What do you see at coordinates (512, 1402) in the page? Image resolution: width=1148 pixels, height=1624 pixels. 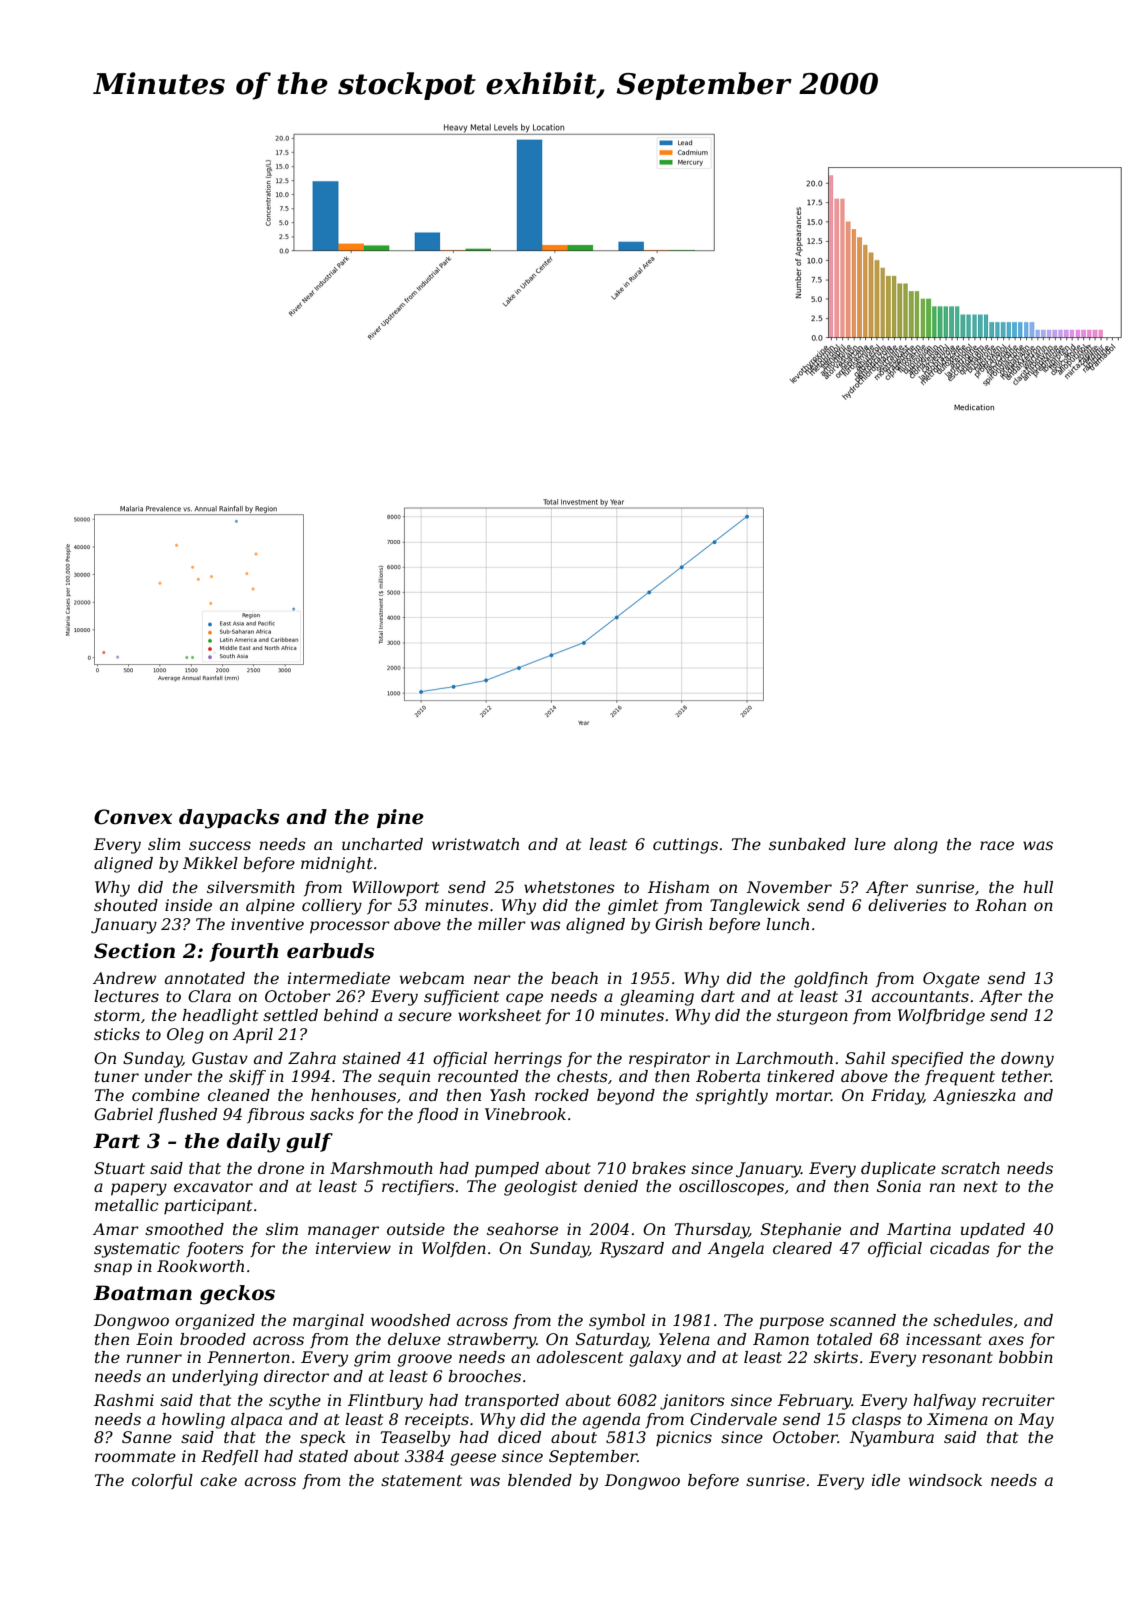 I see `transported` at bounding box center [512, 1402].
